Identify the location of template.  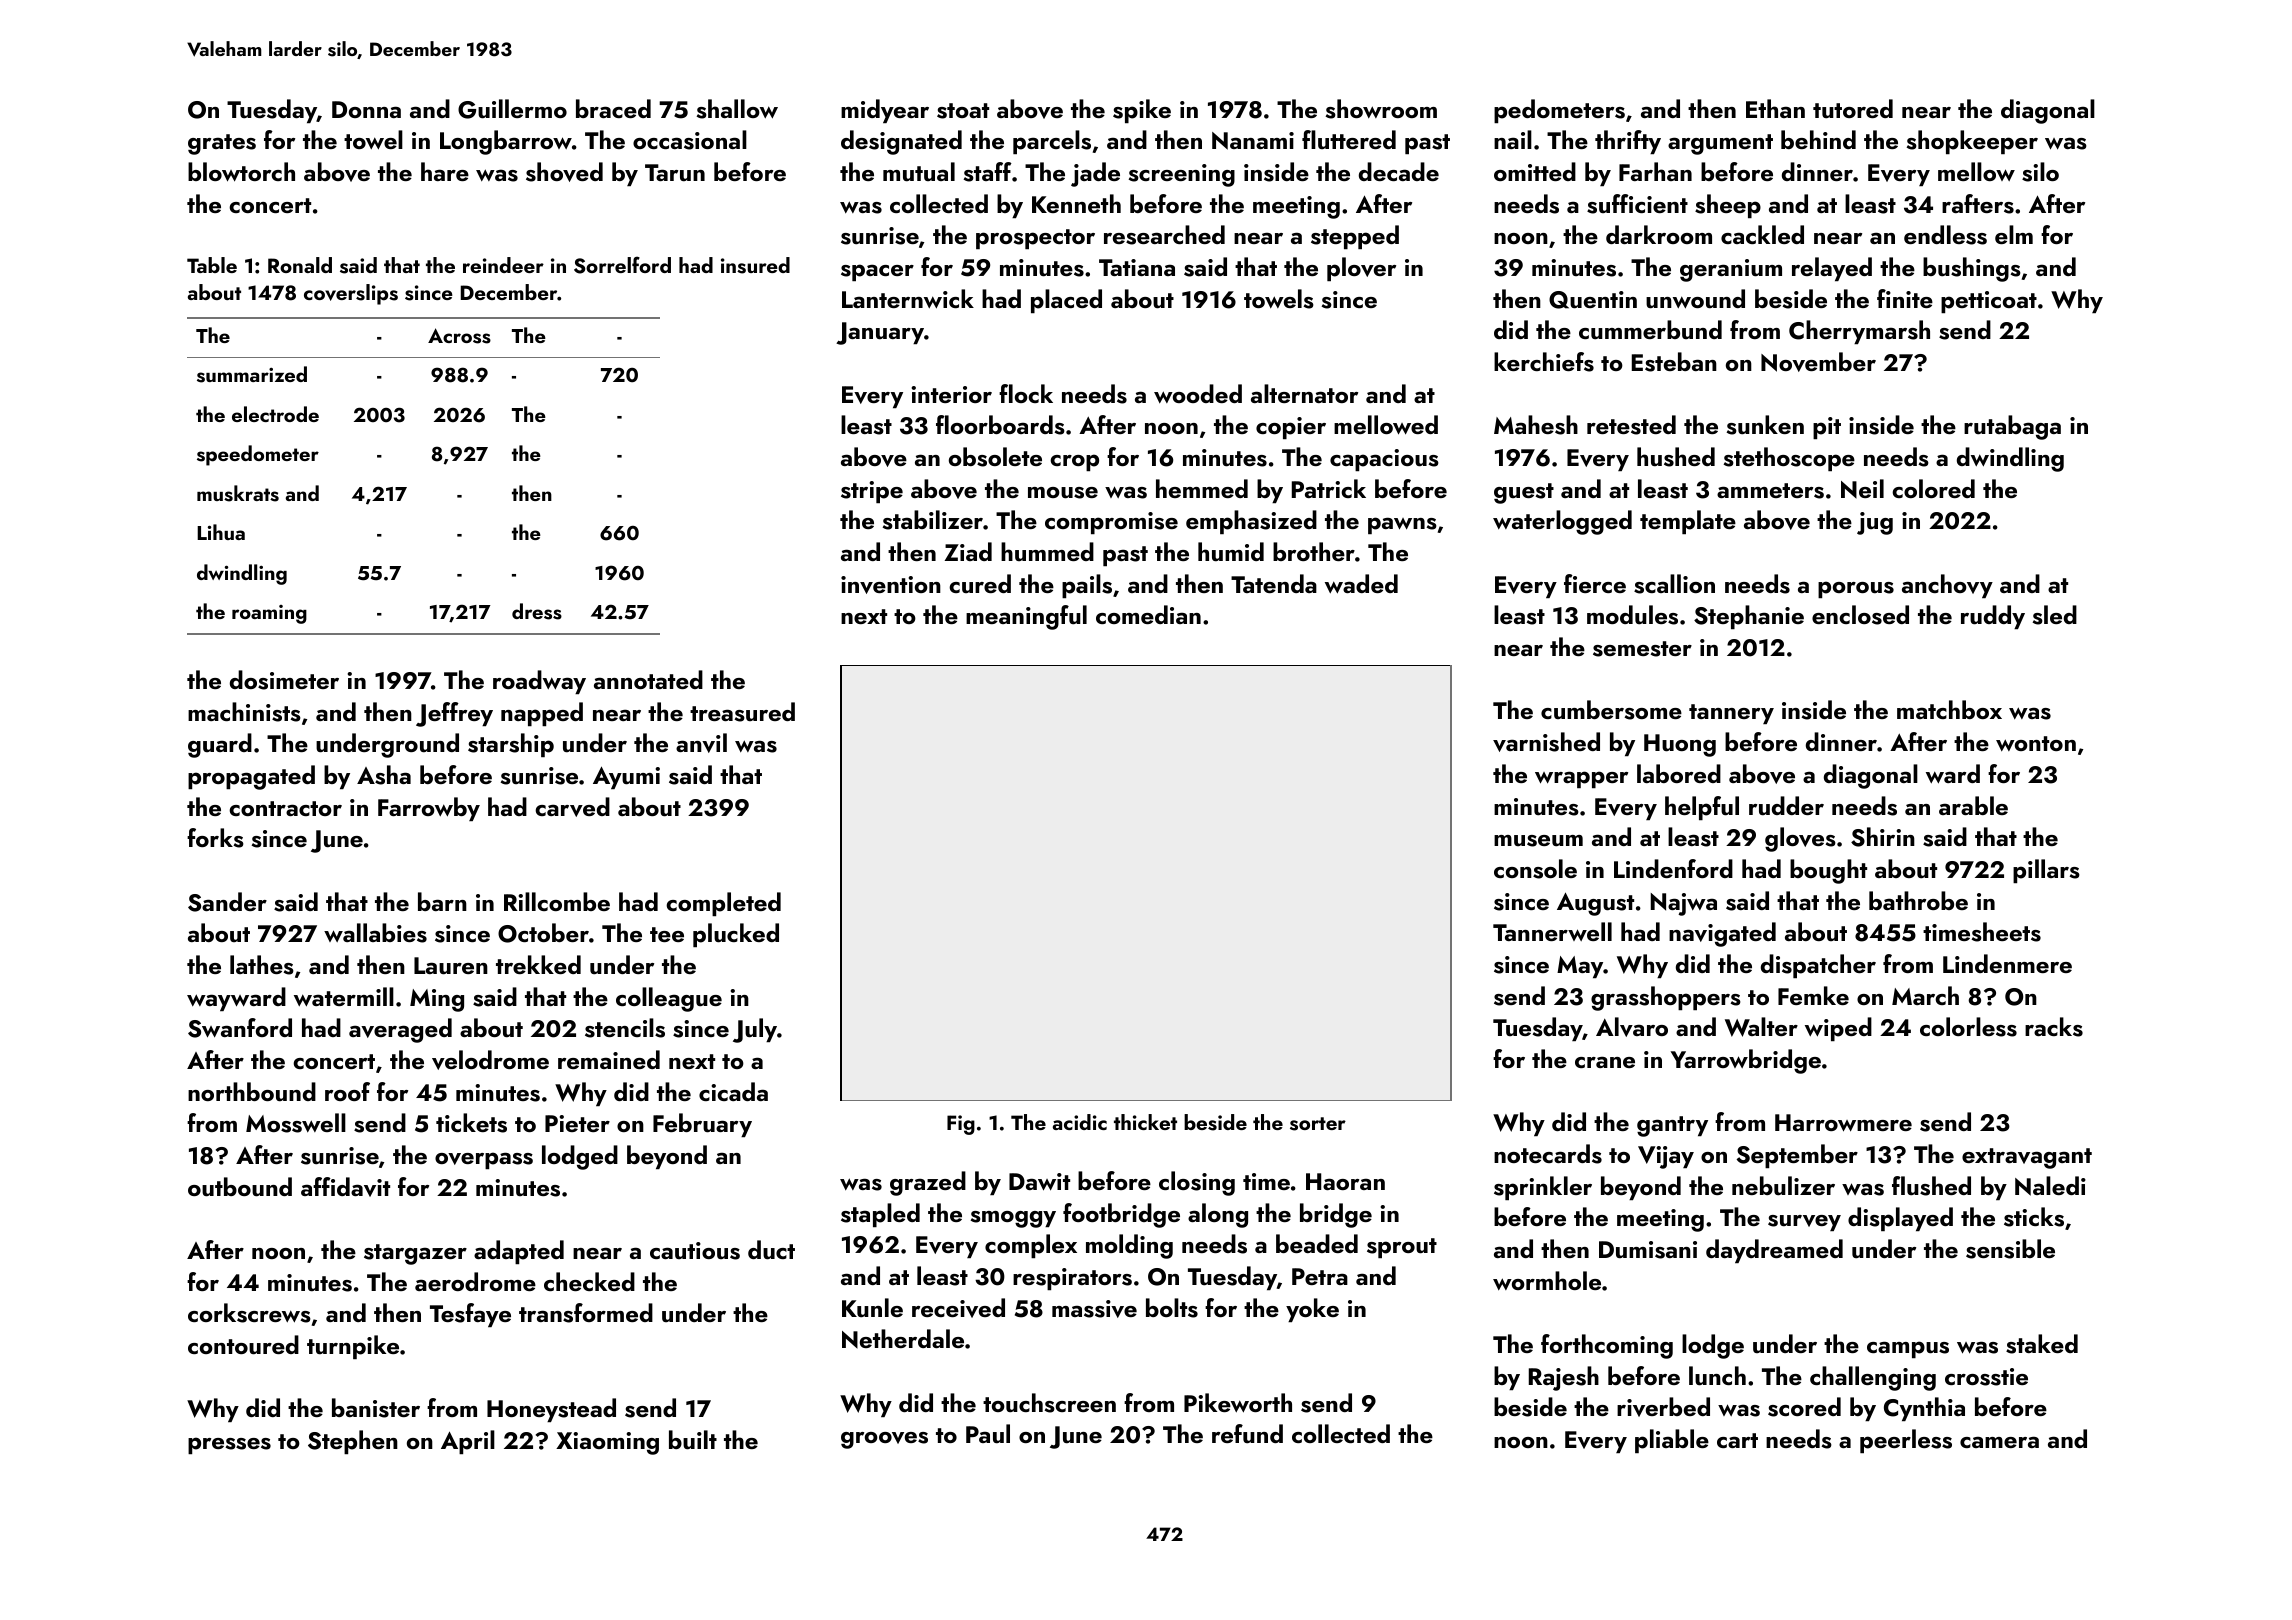
(1688, 522).
